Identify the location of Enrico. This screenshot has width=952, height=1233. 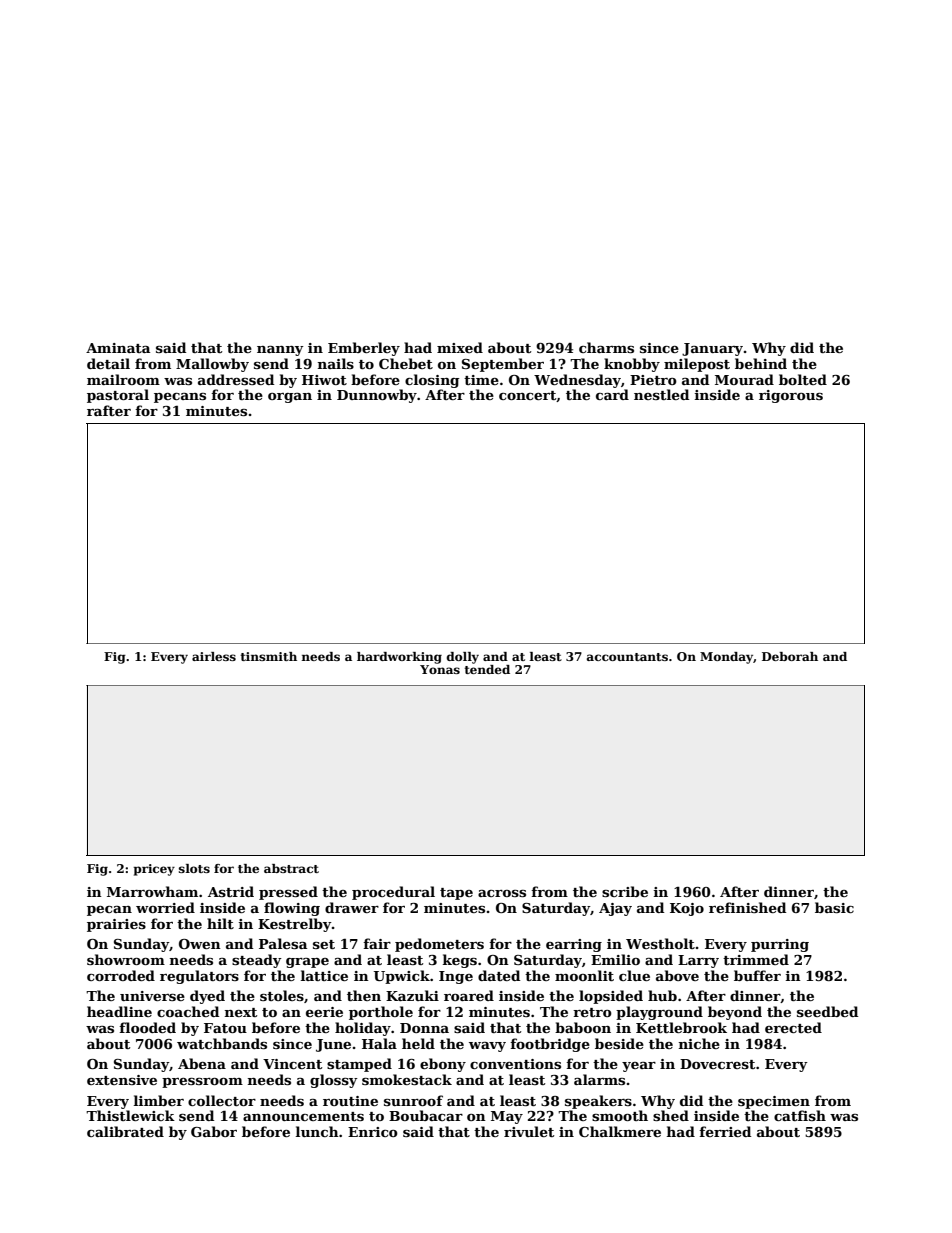
(373, 1132).
